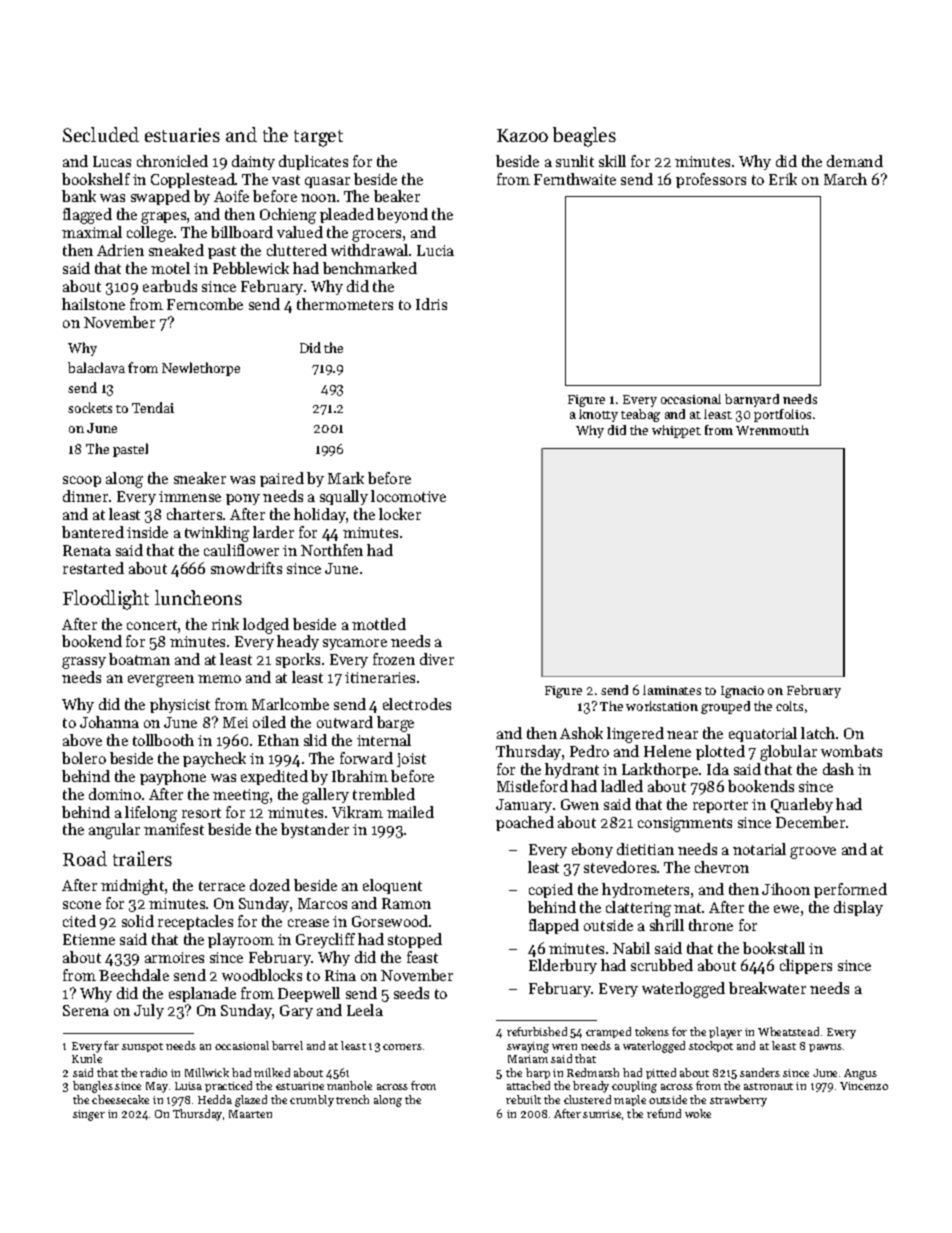 The height and width of the image is (1233, 952). Describe the element at coordinates (667, 751) in the image. I see `Helene` at that location.
